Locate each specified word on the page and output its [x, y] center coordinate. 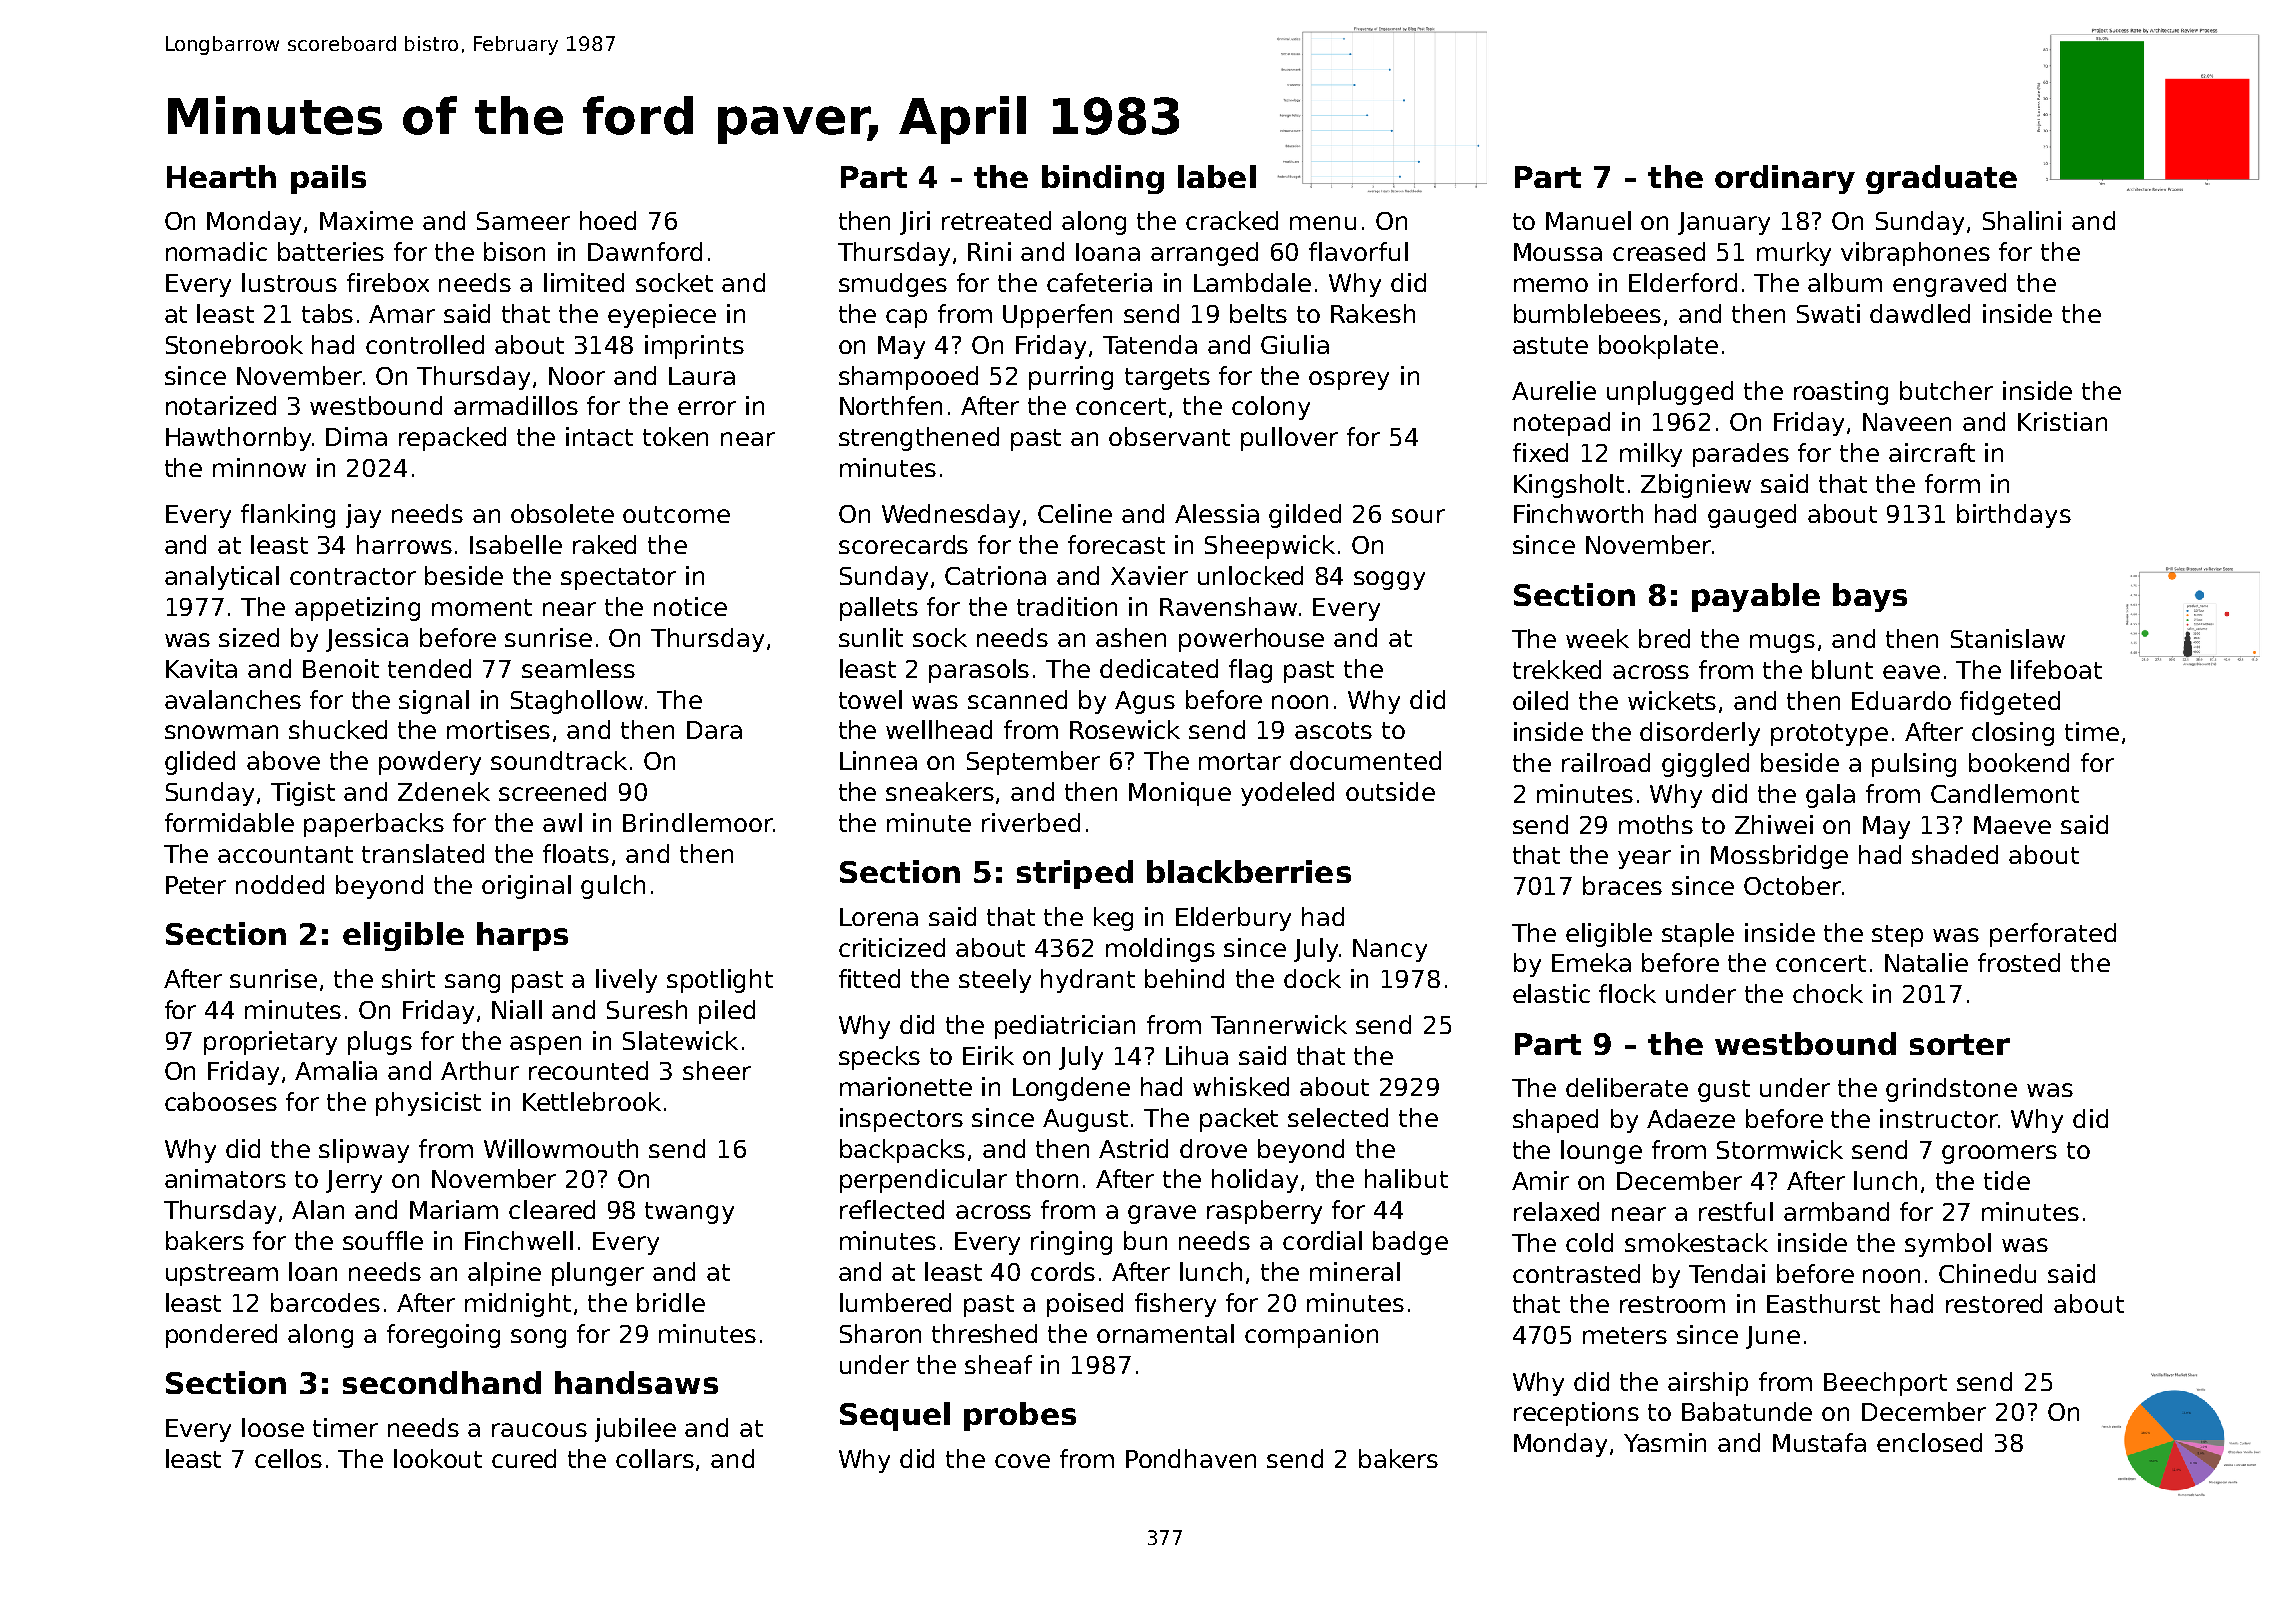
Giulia [1295, 344]
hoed [608, 220]
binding [1103, 179]
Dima [356, 436]
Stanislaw [2008, 638]
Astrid [1133, 1148]
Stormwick [1780, 1149]
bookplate [1658, 347]
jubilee [635, 1430]
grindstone [1951, 1090]
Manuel [1588, 220]
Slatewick [680, 1040]
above [283, 760]
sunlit [871, 637]
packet [1239, 1120]
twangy [689, 1213]
